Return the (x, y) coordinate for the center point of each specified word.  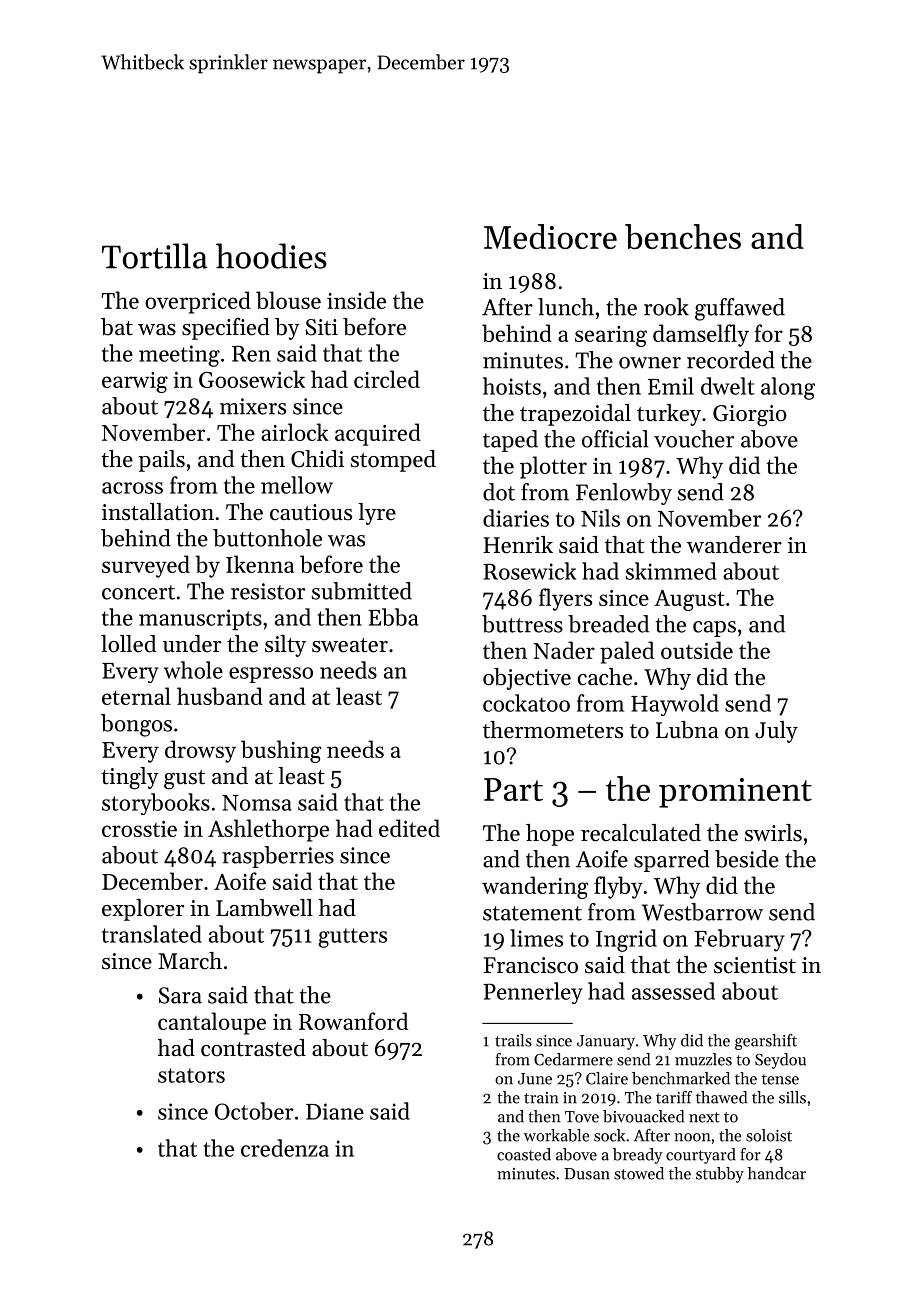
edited (409, 828)
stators (191, 1075)
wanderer (734, 545)
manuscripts (200, 619)
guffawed (740, 309)
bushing (281, 751)
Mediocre (550, 236)
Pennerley (533, 993)
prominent (735, 793)
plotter (553, 467)
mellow (297, 485)
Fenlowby (624, 494)
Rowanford (353, 1021)
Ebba (393, 617)
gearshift (766, 1042)
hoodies (271, 256)
